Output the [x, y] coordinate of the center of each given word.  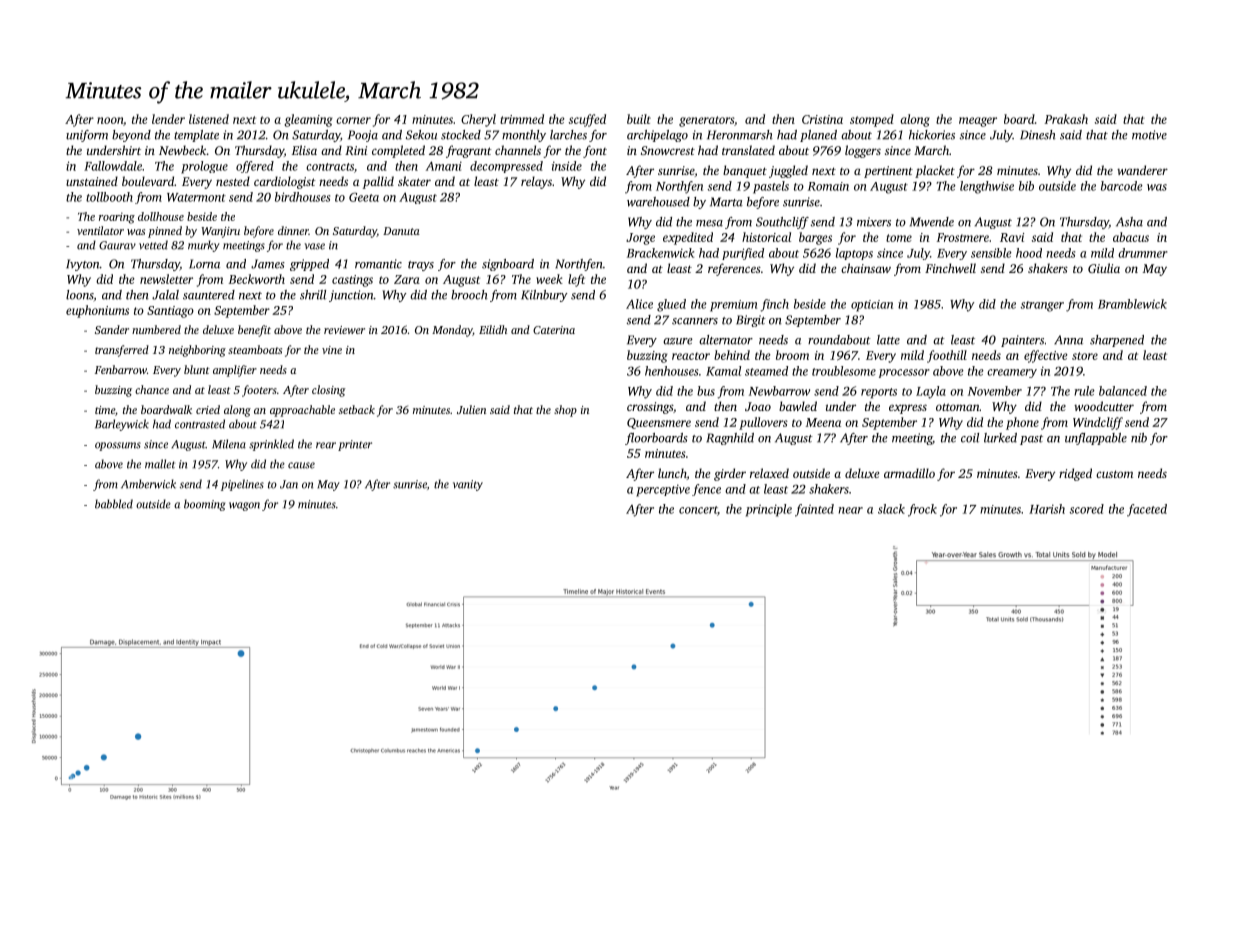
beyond [131, 136]
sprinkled [271, 445]
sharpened [1117, 341]
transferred [122, 351]
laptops [854, 254]
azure [678, 341]
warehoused [658, 202]
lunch [672, 473]
